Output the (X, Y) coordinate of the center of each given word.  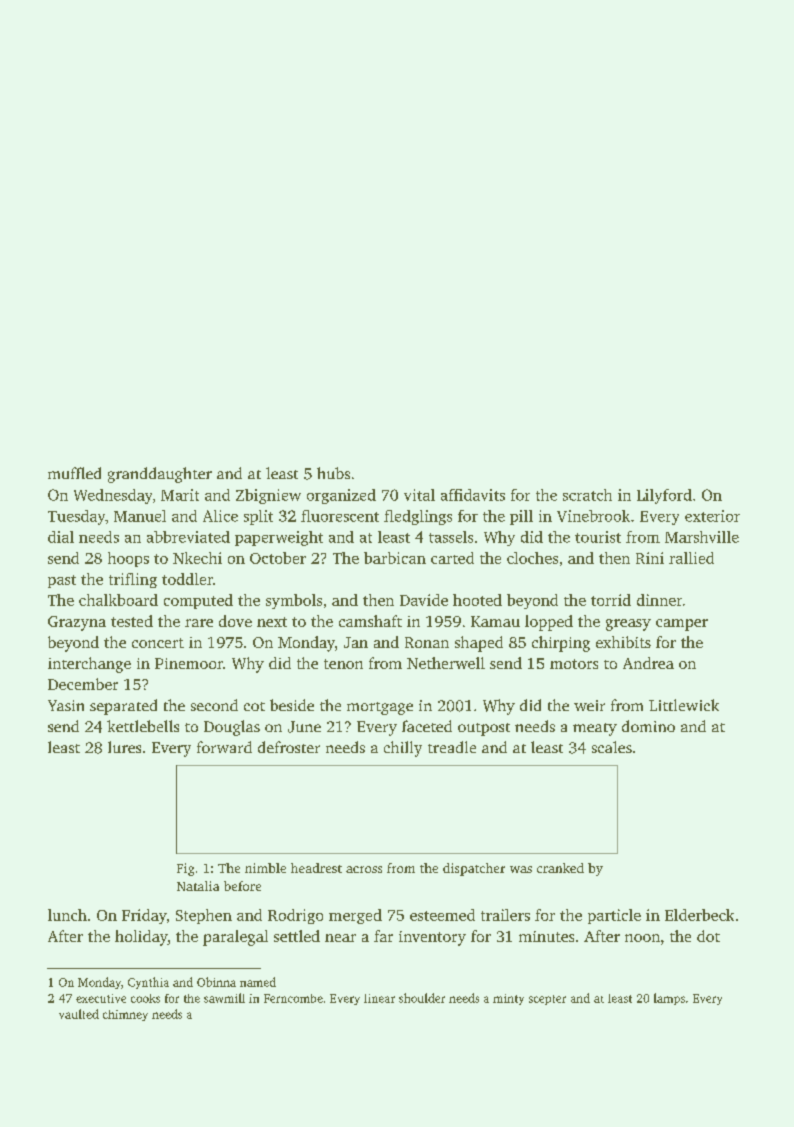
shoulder (422, 998)
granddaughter (160, 475)
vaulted (79, 1014)
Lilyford (664, 496)
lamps (669, 999)
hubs (333, 473)
